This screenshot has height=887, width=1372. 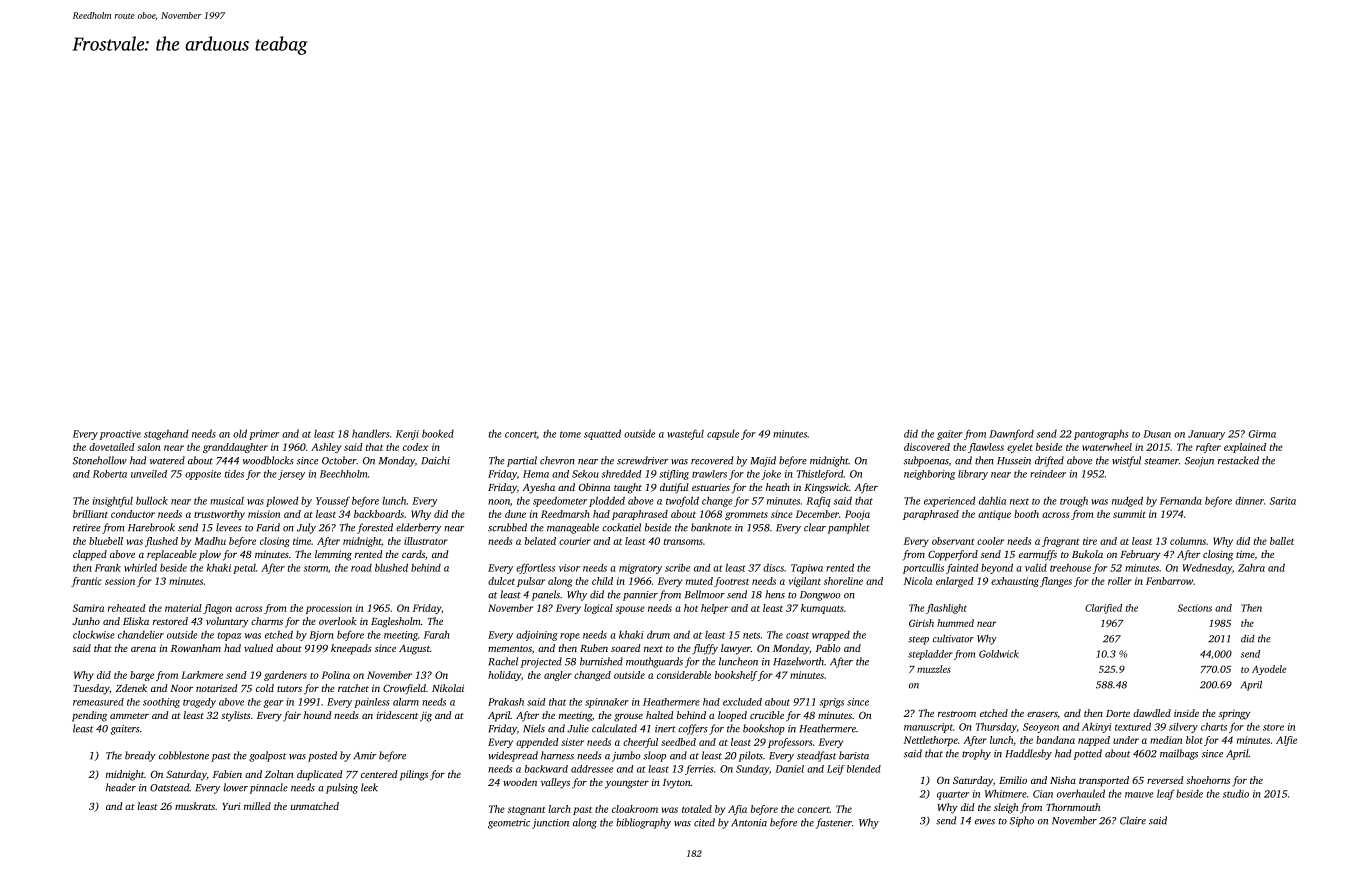 What do you see at coordinates (929, 475) in the screenshot?
I see `neighboring` at bounding box center [929, 475].
